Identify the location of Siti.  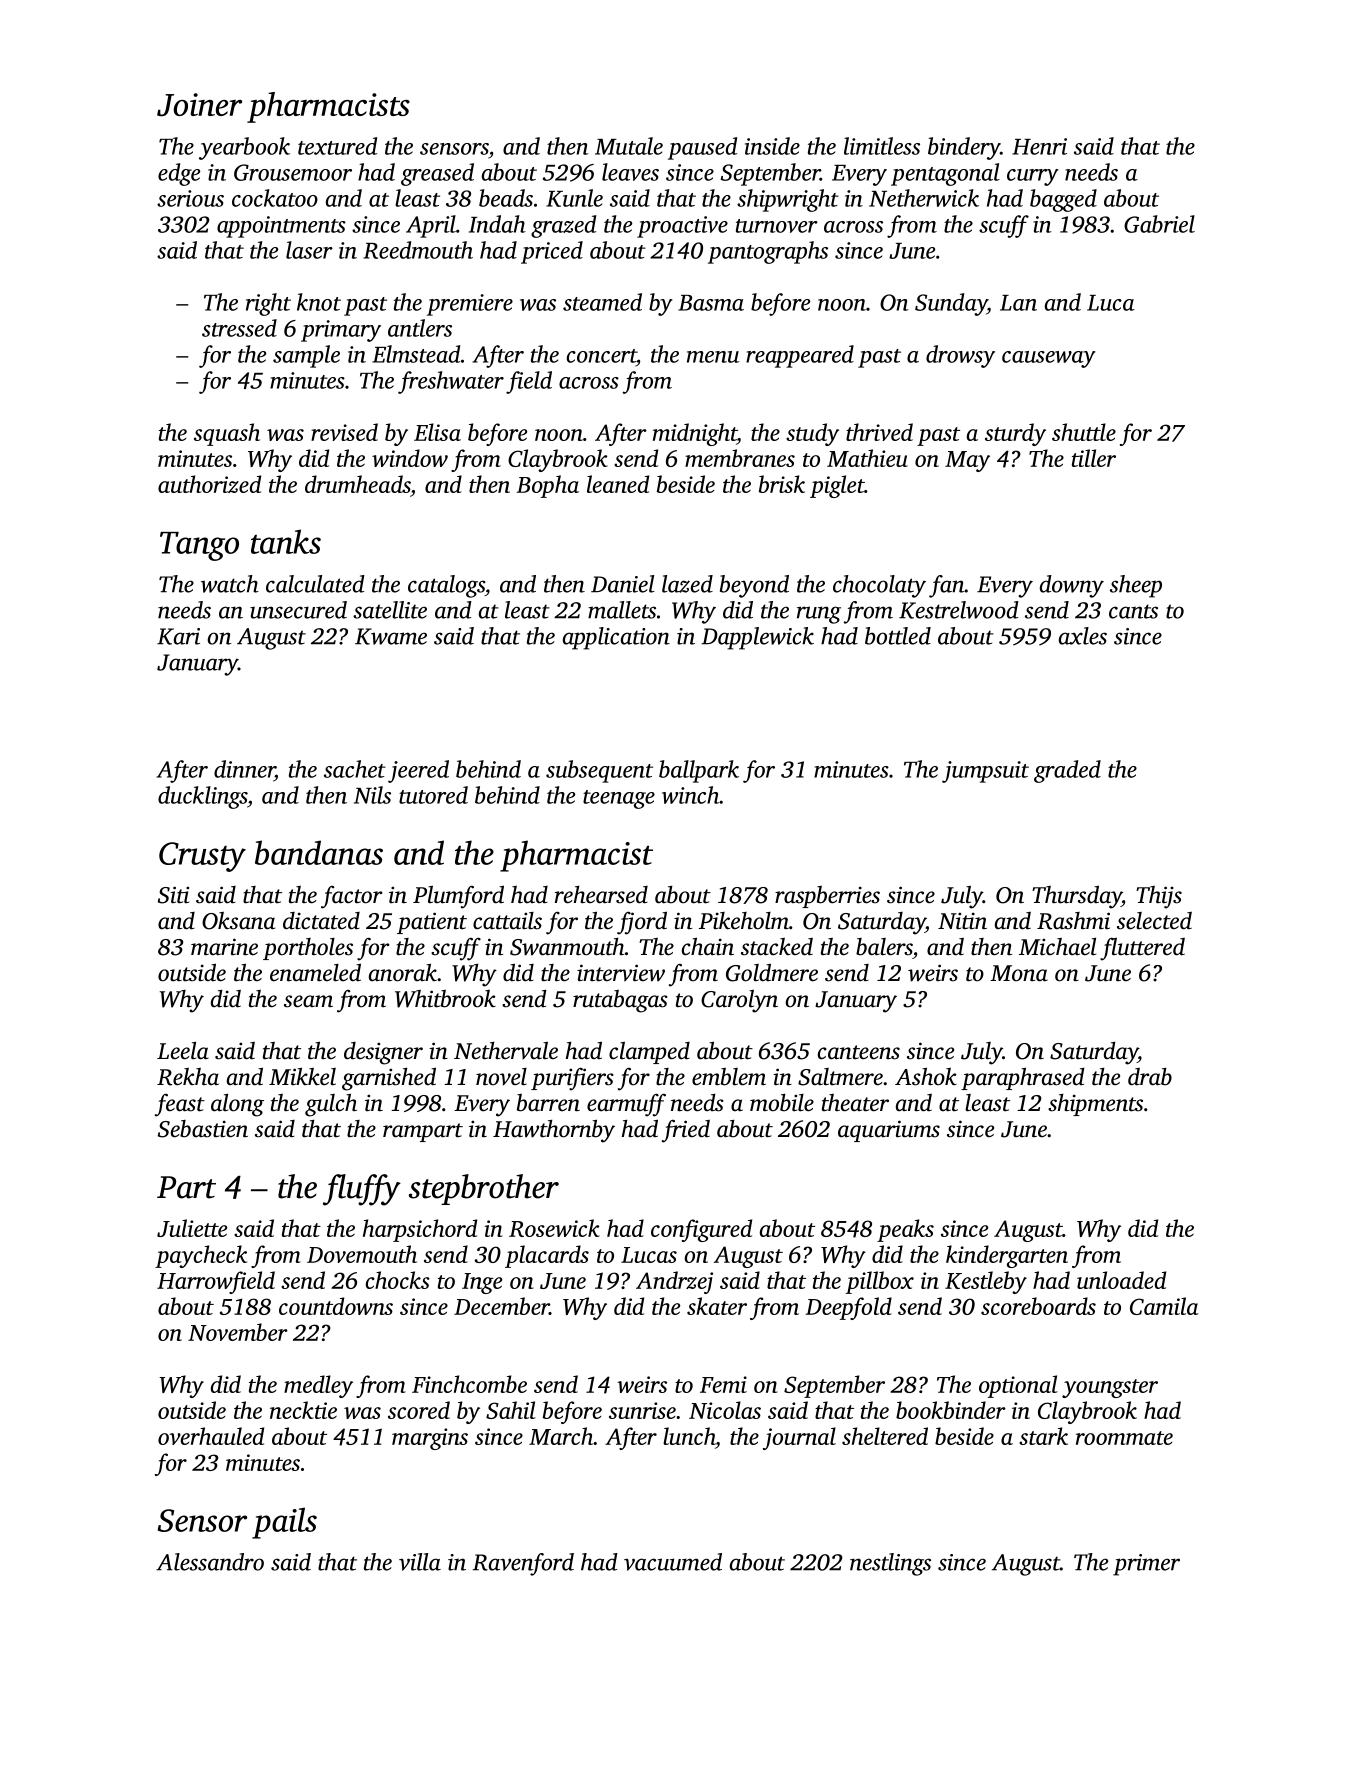
(173, 895).
